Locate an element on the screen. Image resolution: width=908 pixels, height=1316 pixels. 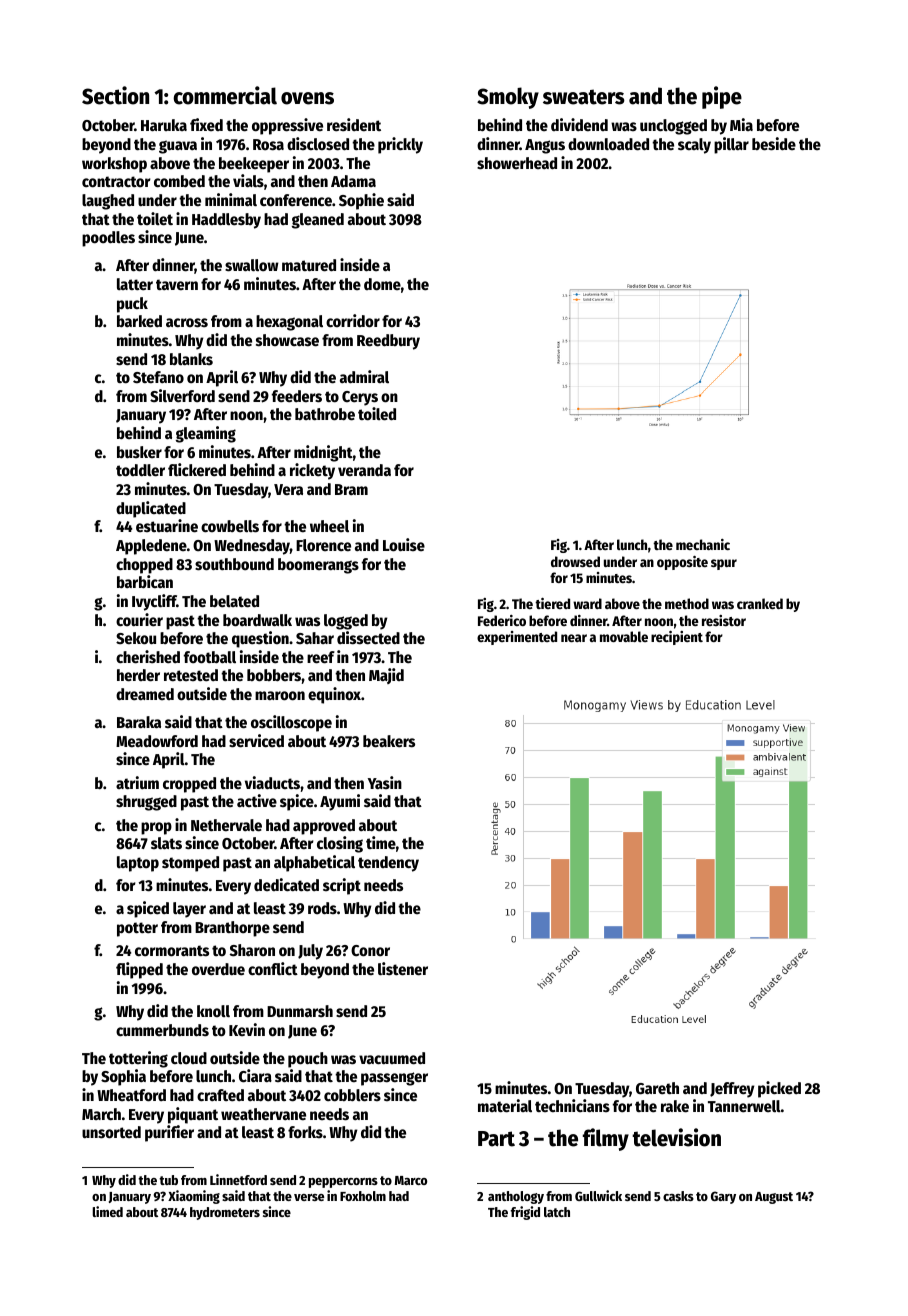
dedicated is located at coordinates (286, 885).
